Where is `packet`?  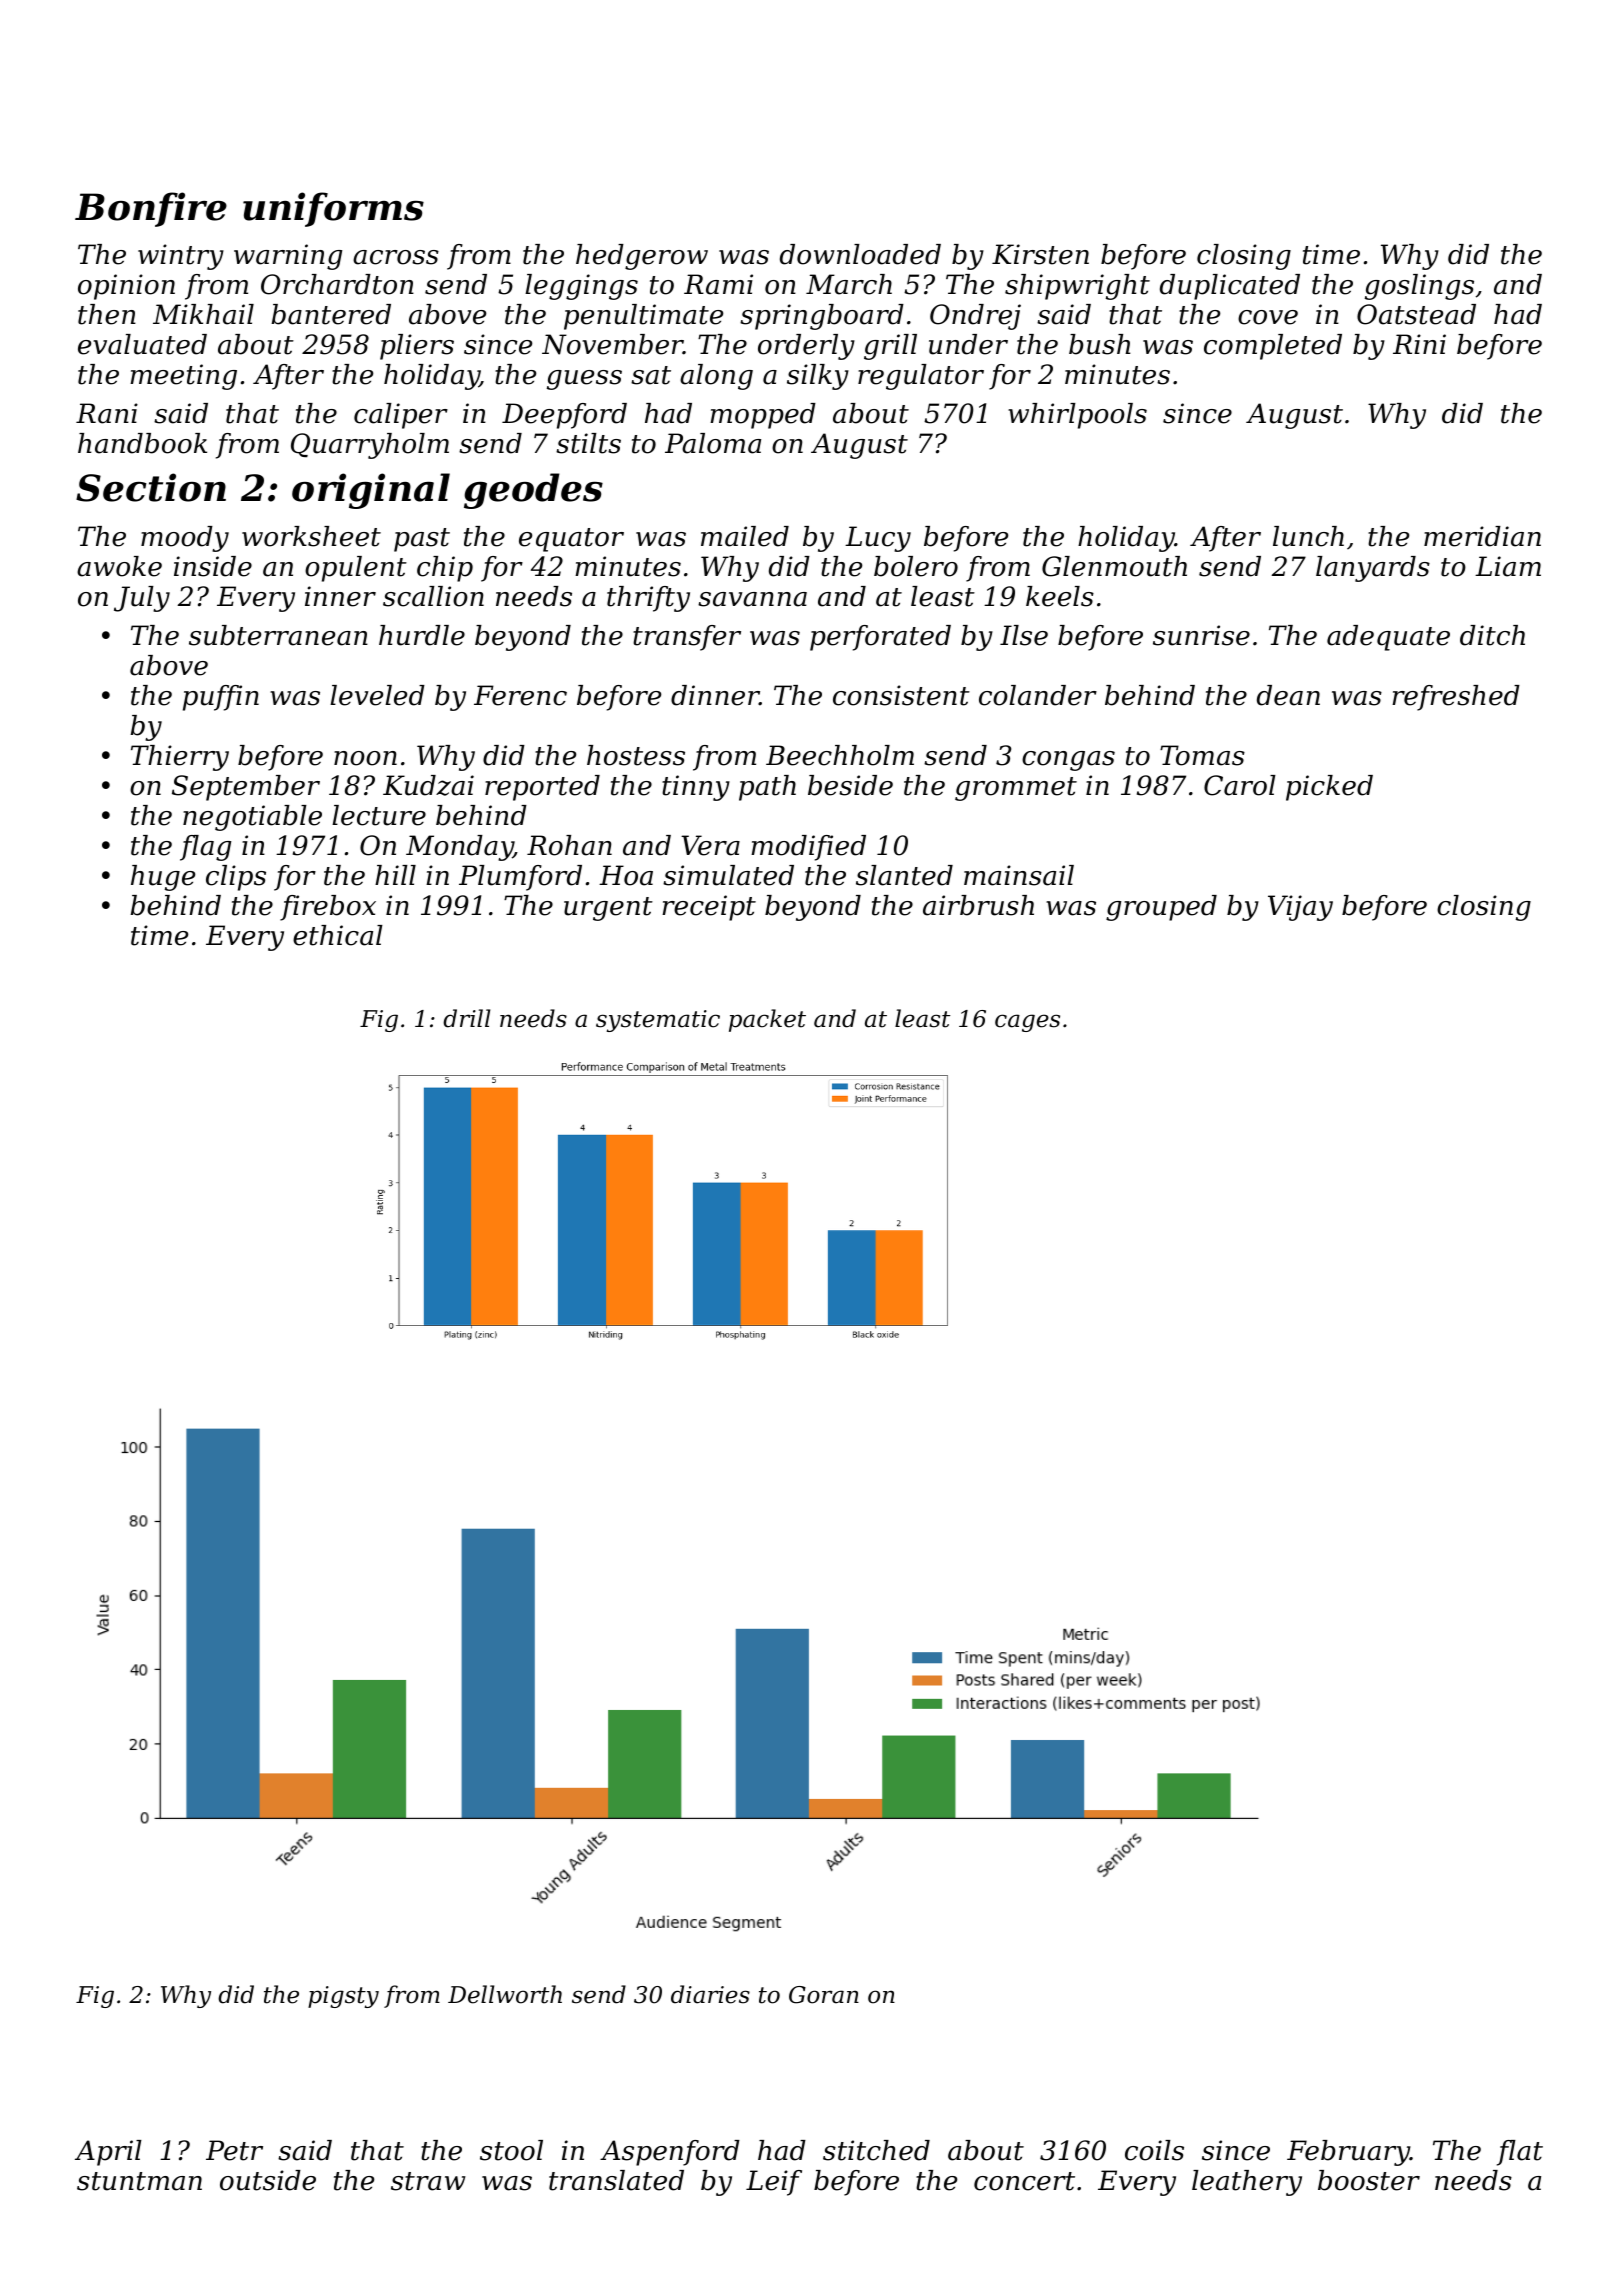
packet is located at coordinates (767, 1020).
